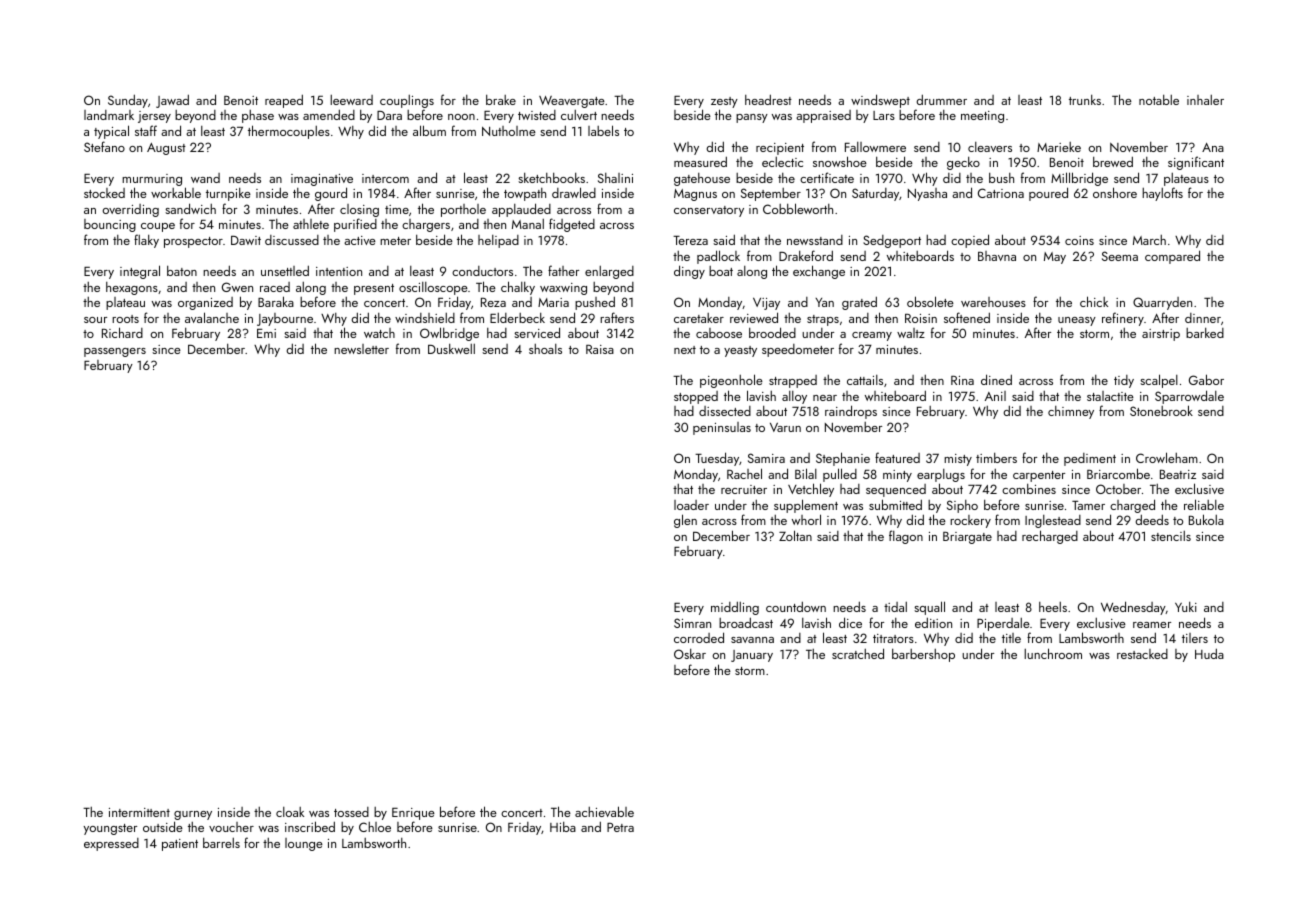 This screenshot has height=924, width=1308. What do you see at coordinates (310, 826) in the screenshot?
I see `inscribed` at bounding box center [310, 826].
